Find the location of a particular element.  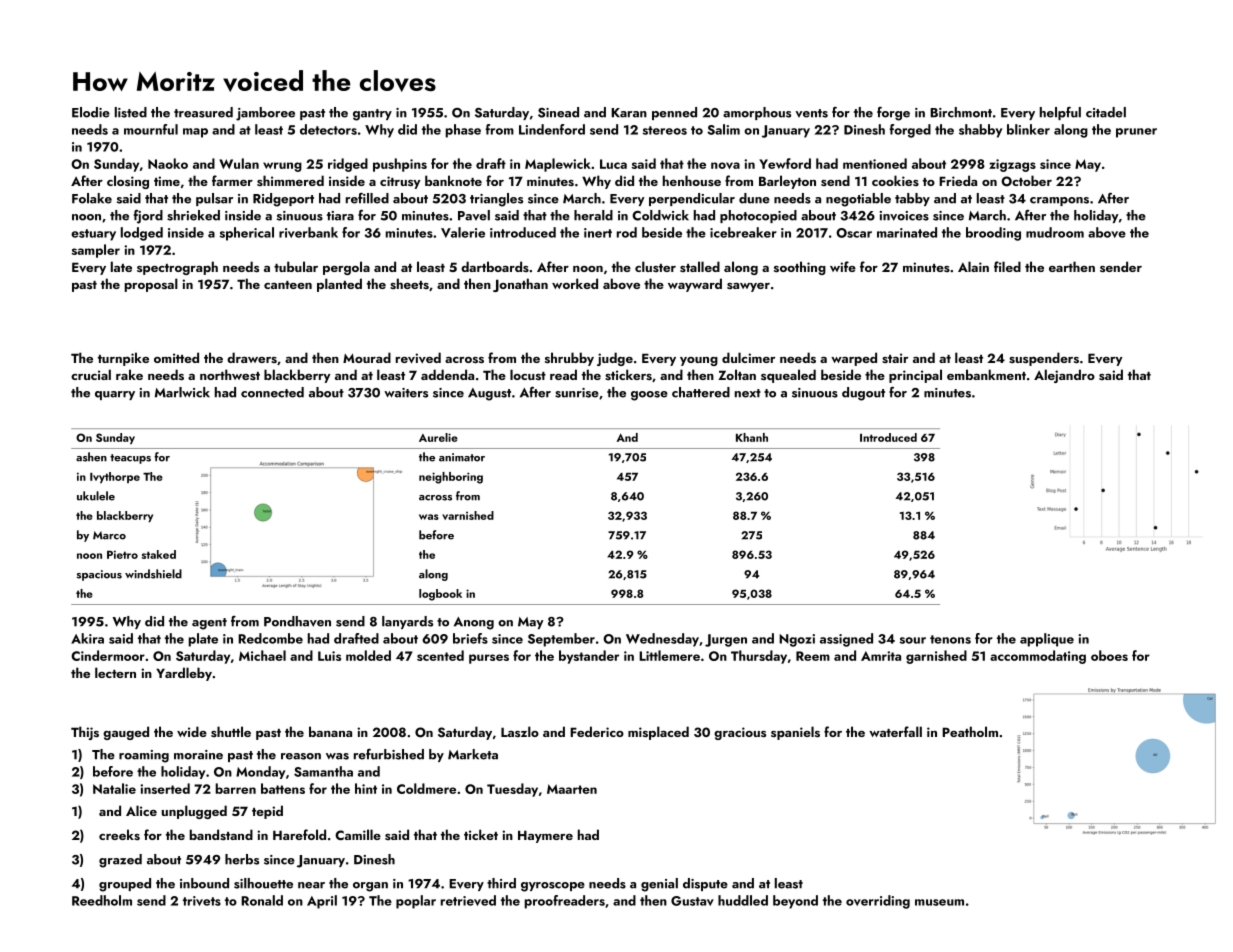

Birchmont is located at coordinates (961, 112).
